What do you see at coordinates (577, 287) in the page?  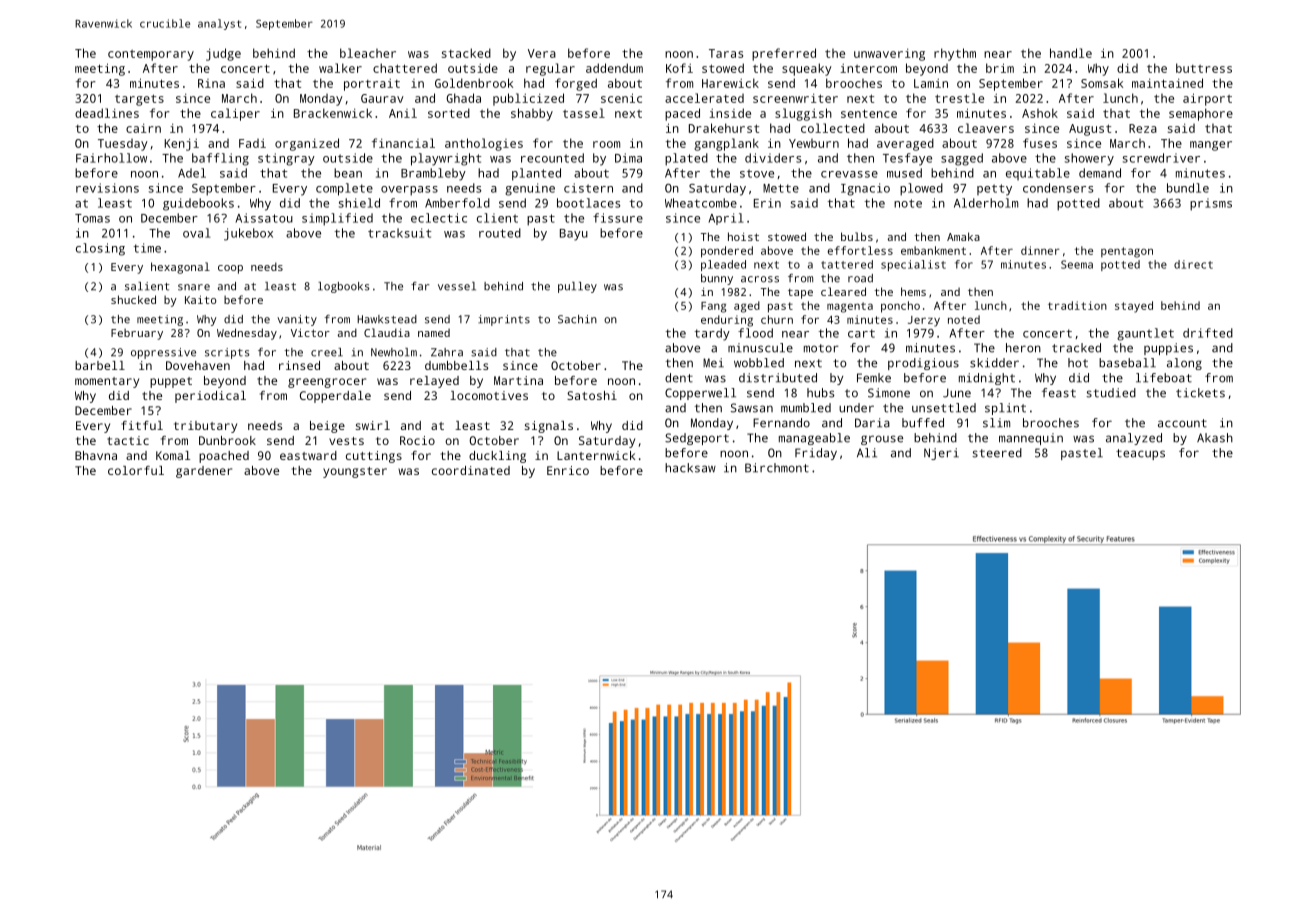 I see `pulley` at bounding box center [577, 287].
